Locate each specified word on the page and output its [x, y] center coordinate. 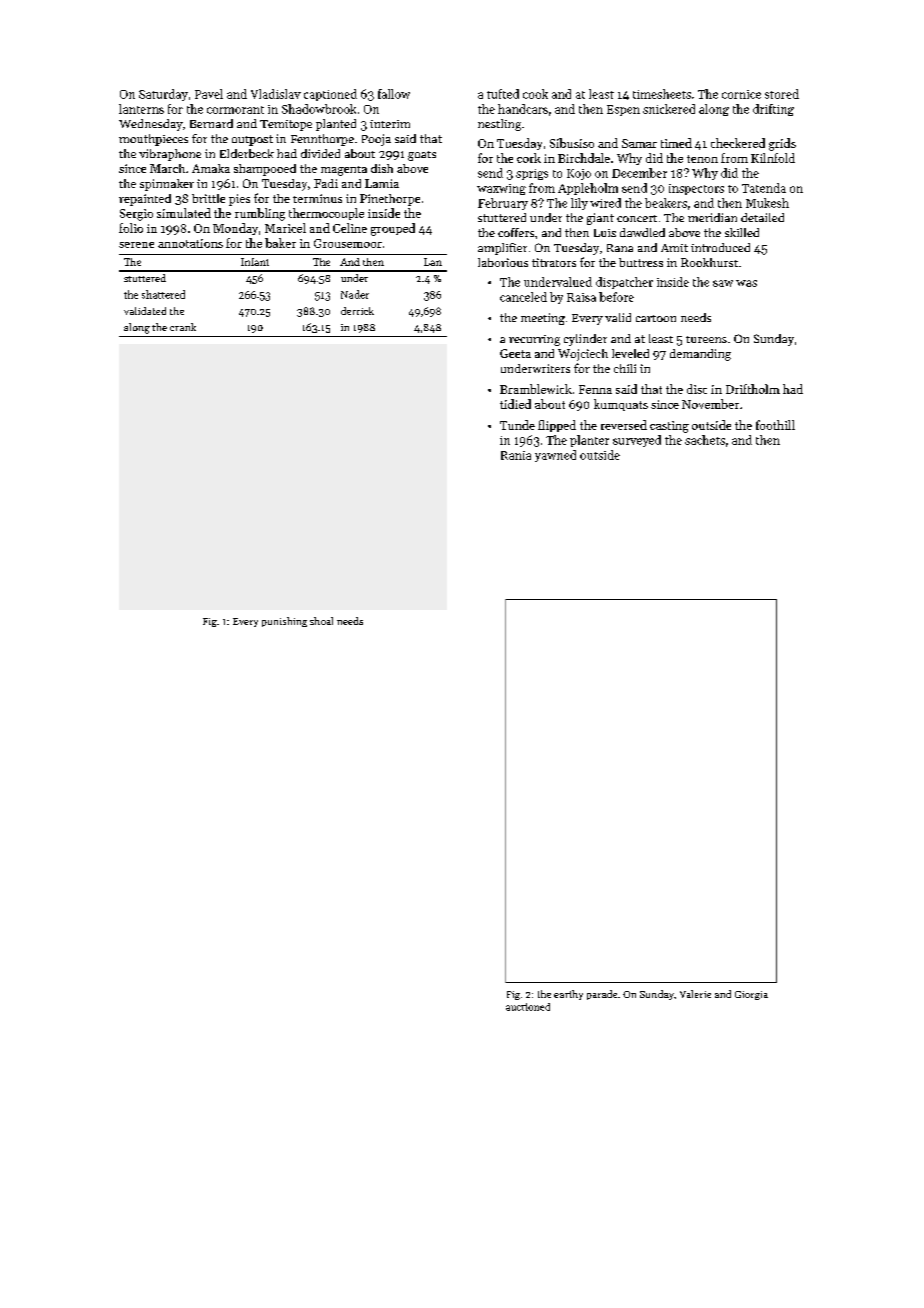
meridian [712, 217]
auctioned [528, 1007]
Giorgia [751, 995]
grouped [393, 229]
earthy [568, 995]
